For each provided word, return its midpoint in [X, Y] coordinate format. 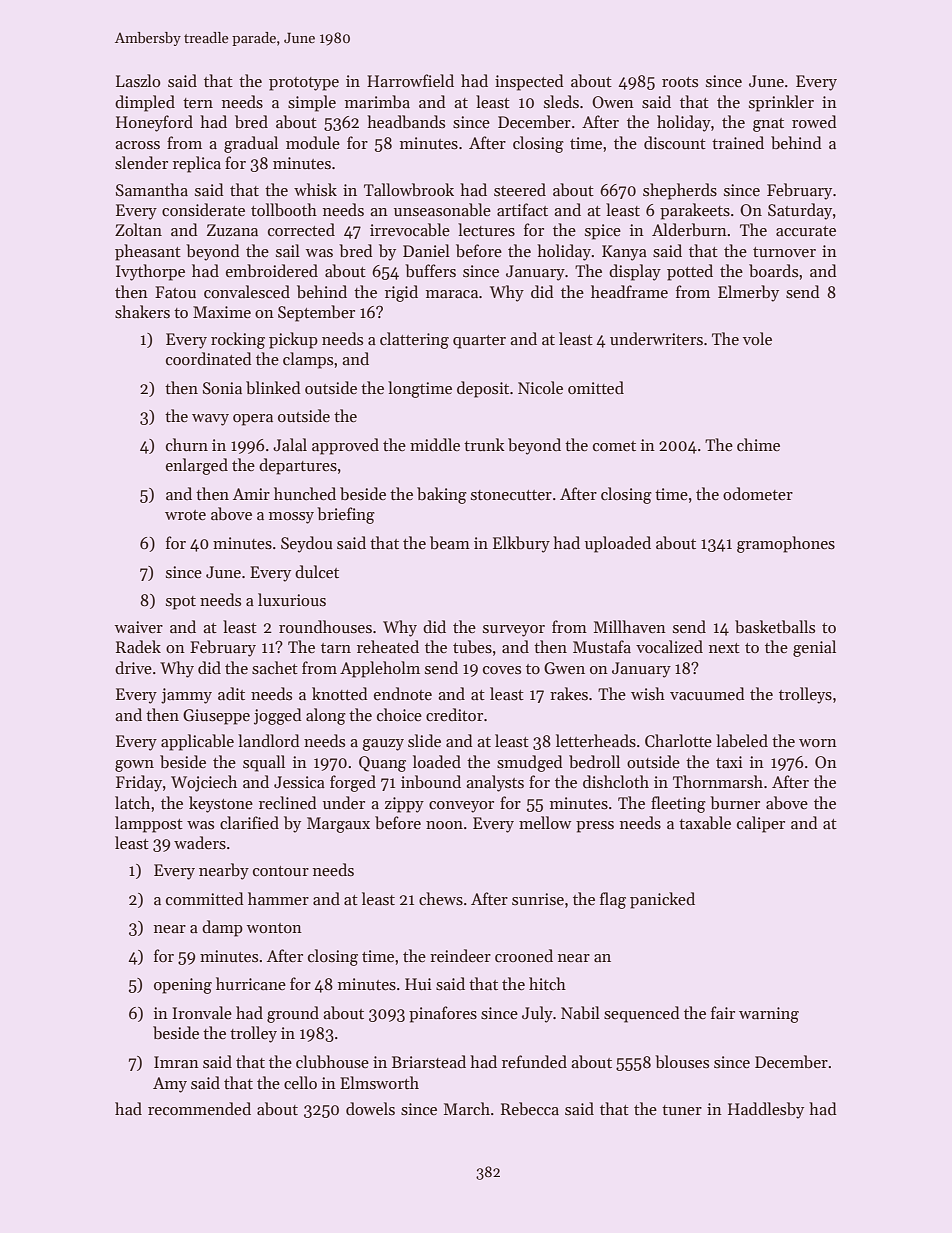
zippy [404, 805]
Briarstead [429, 1061]
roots [680, 82]
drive [133, 667]
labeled [742, 741]
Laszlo [138, 80]
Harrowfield [410, 80]
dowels [370, 1108]
